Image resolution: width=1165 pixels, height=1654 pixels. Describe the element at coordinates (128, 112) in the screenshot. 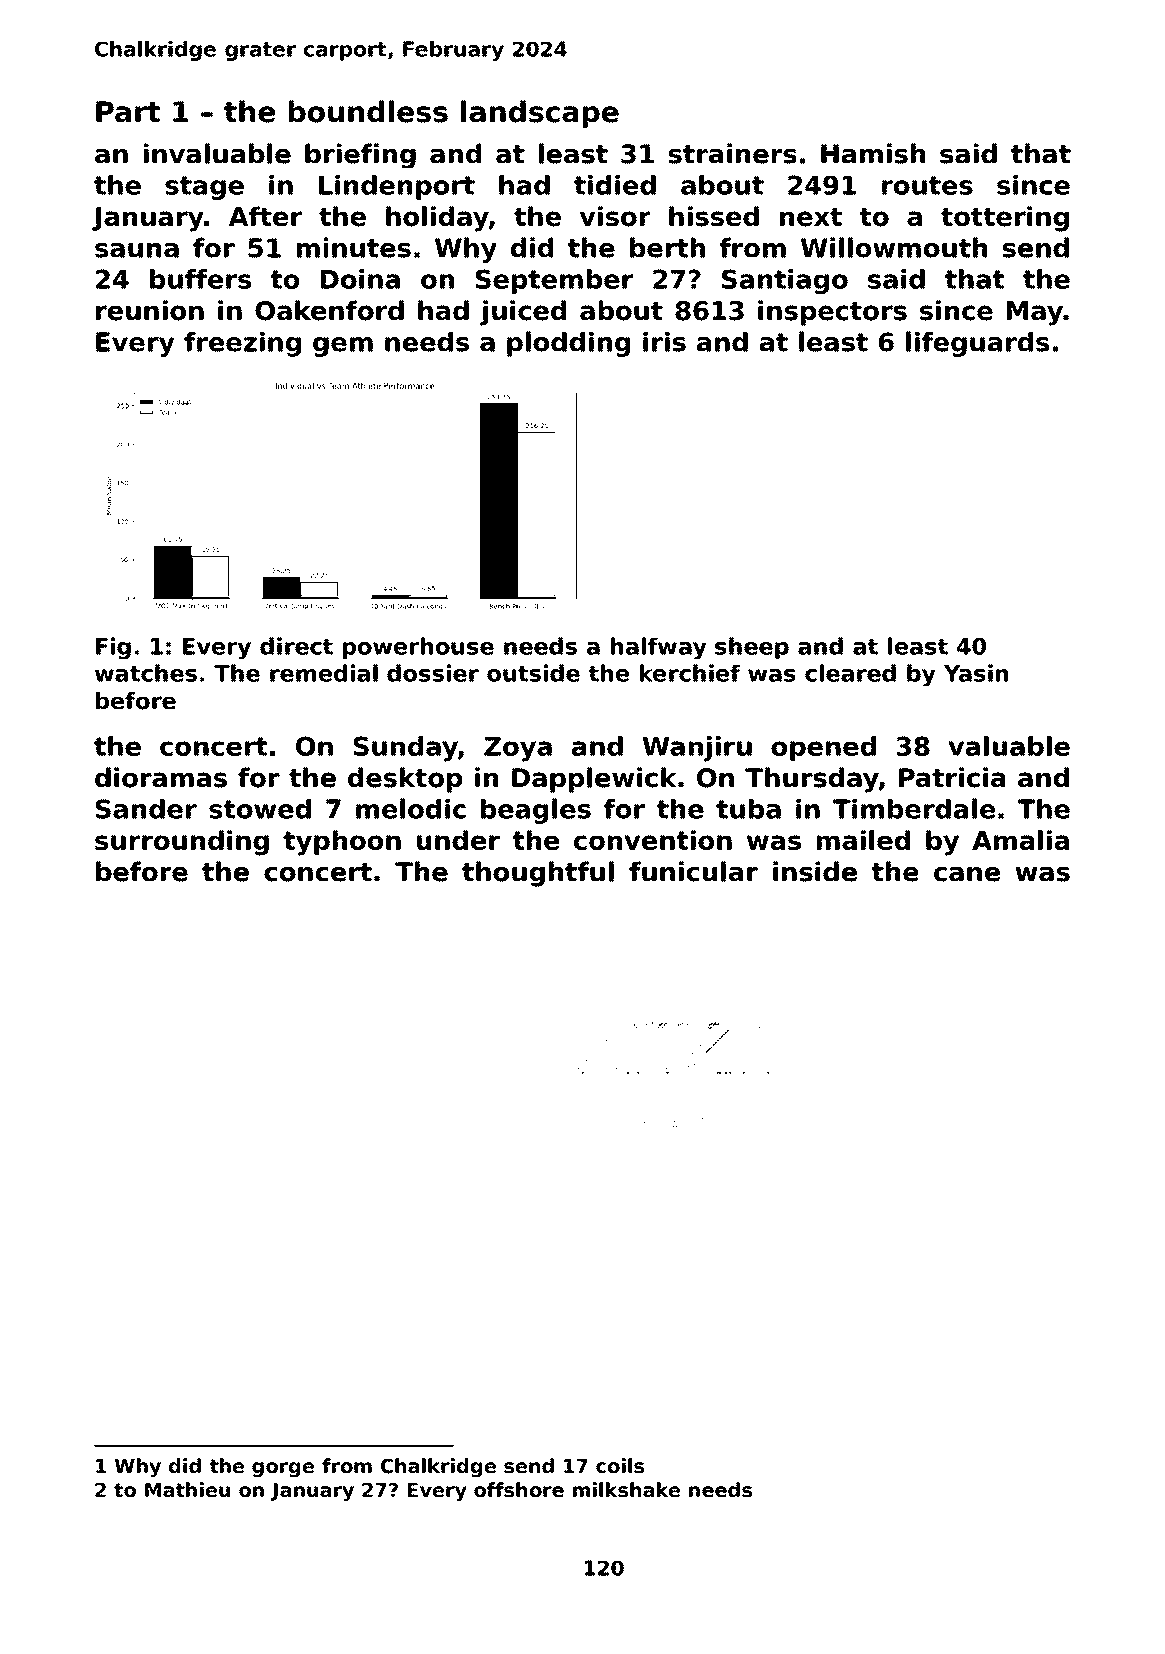

I see `Part` at that location.
